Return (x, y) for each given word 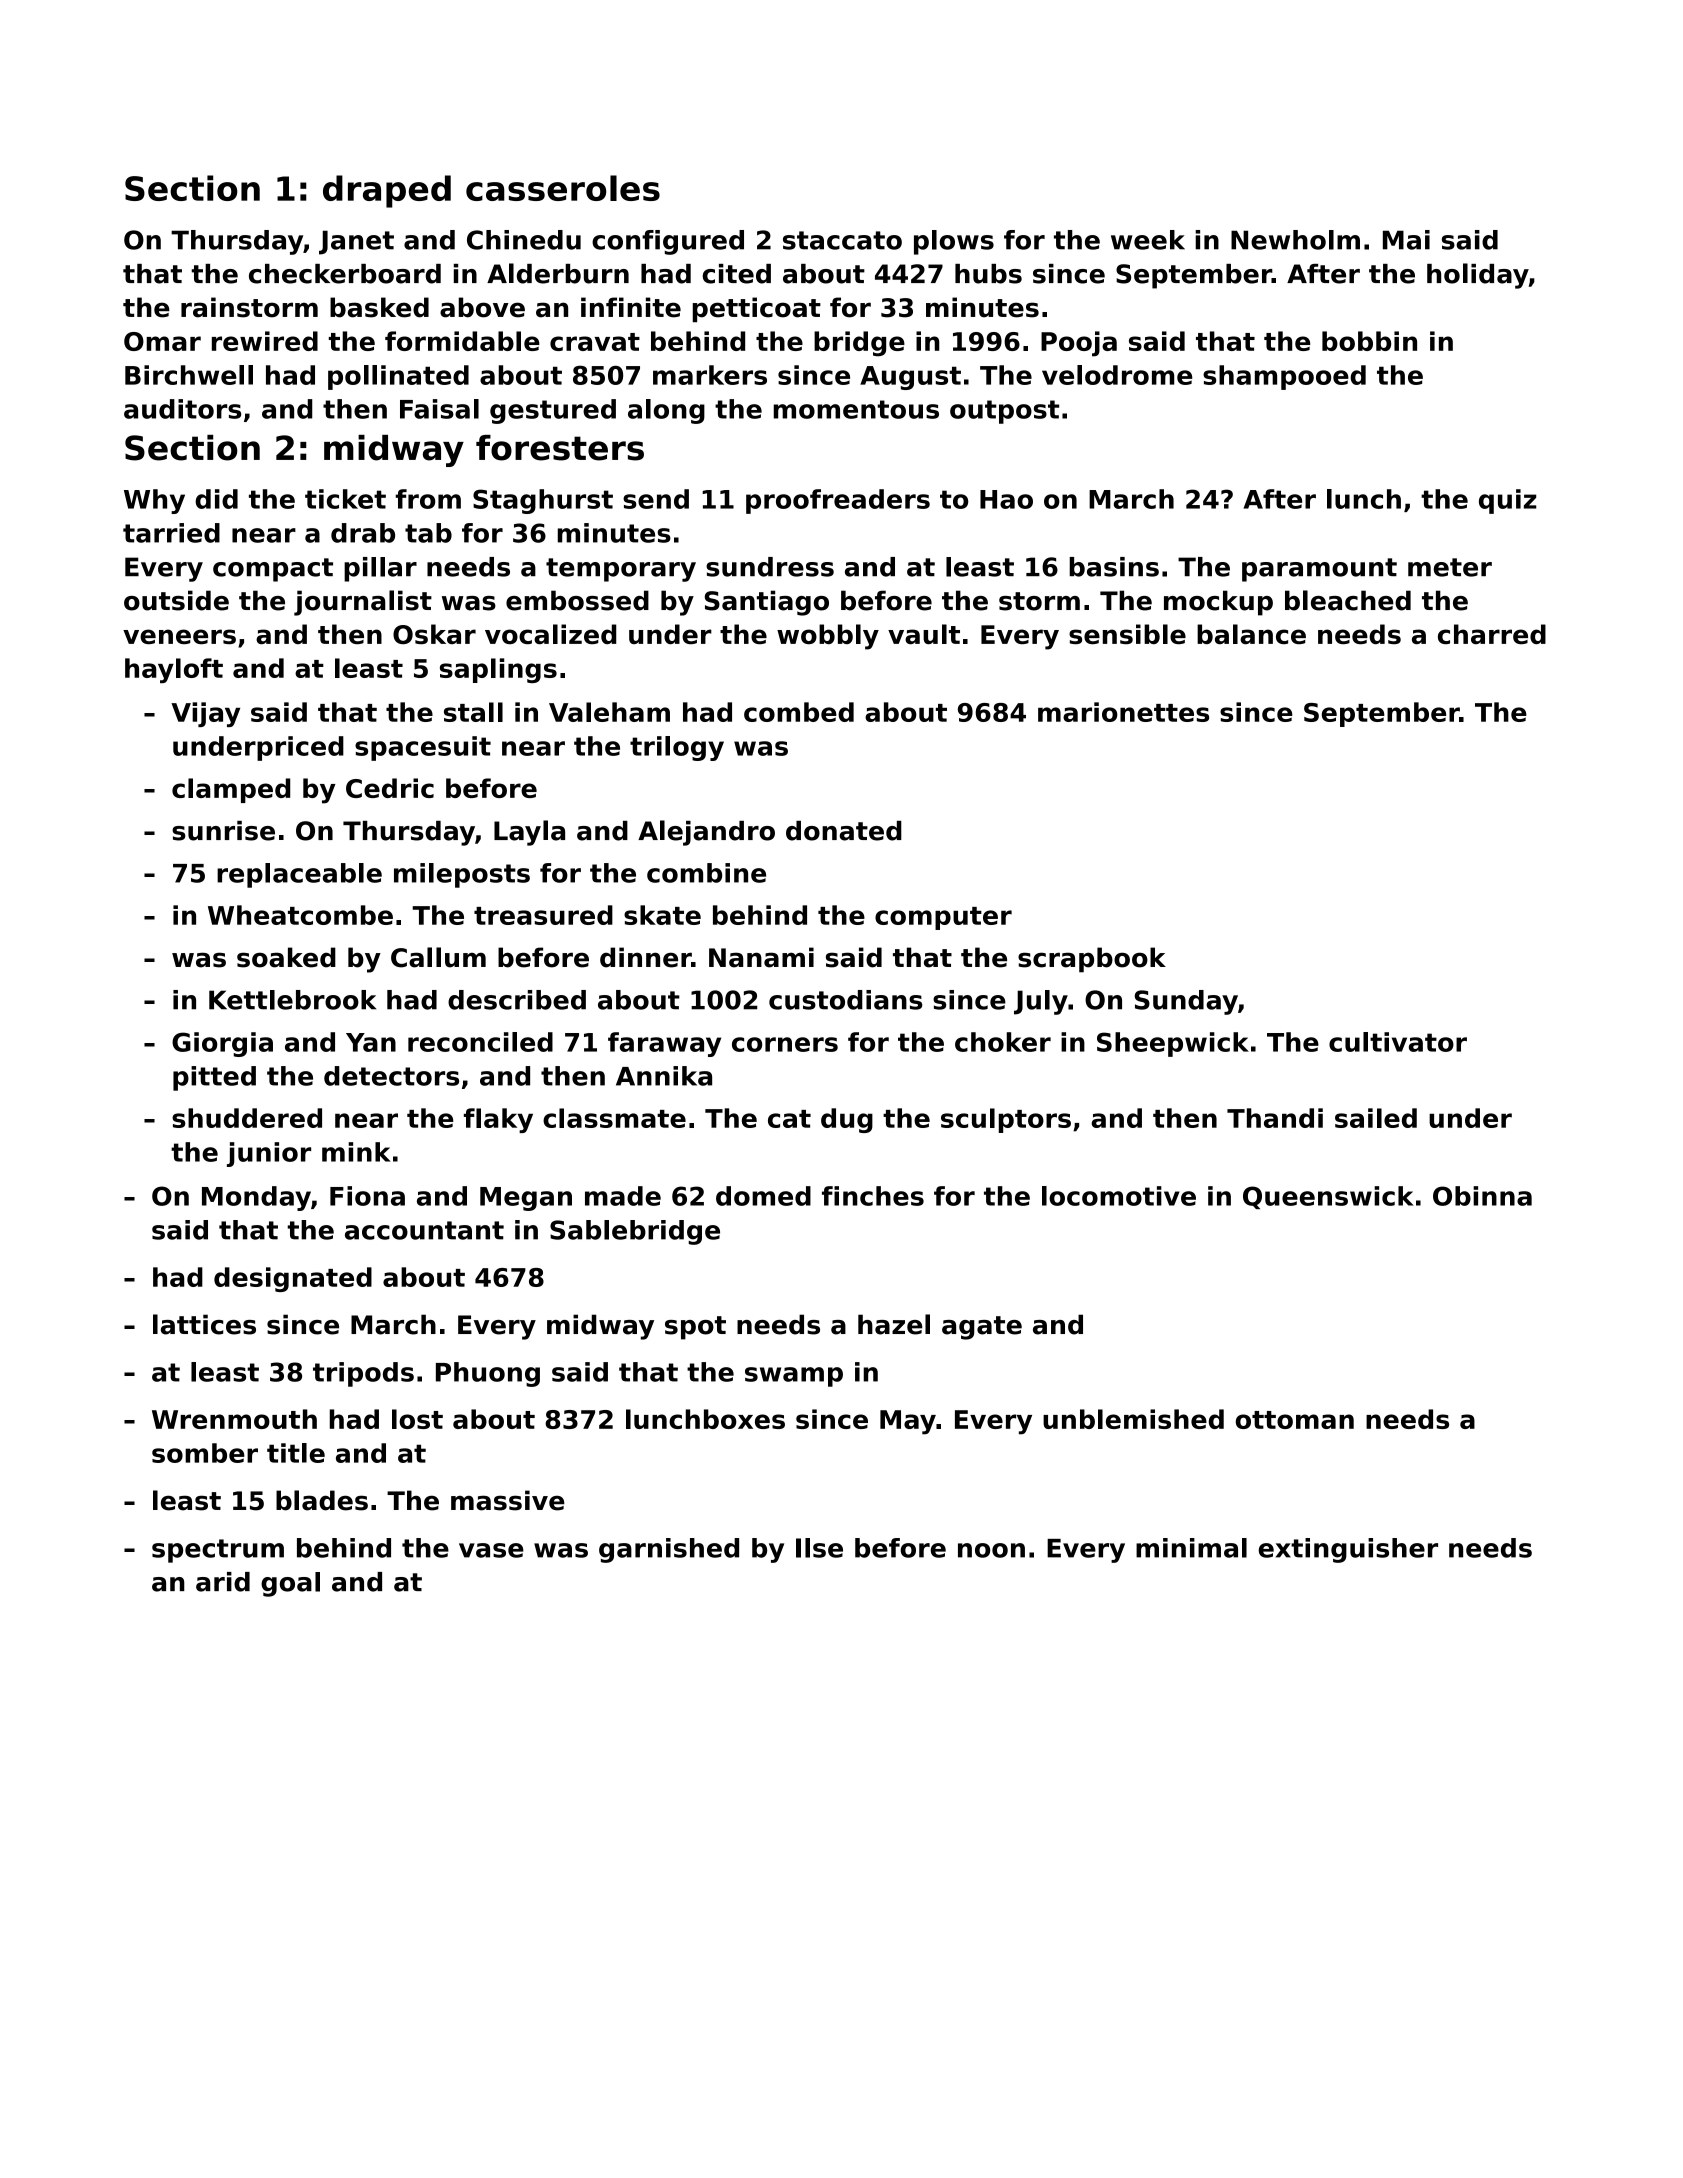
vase (491, 1550)
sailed (1376, 1118)
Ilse (819, 1548)
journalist (363, 603)
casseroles (563, 188)
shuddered (247, 1118)
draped (387, 191)
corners (785, 1044)
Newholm (1295, 240)
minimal (1191, 1548)
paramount (1319, 570)
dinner (645, 957)
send (656, 499)
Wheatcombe (300, 915)
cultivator (1398, 1042)
